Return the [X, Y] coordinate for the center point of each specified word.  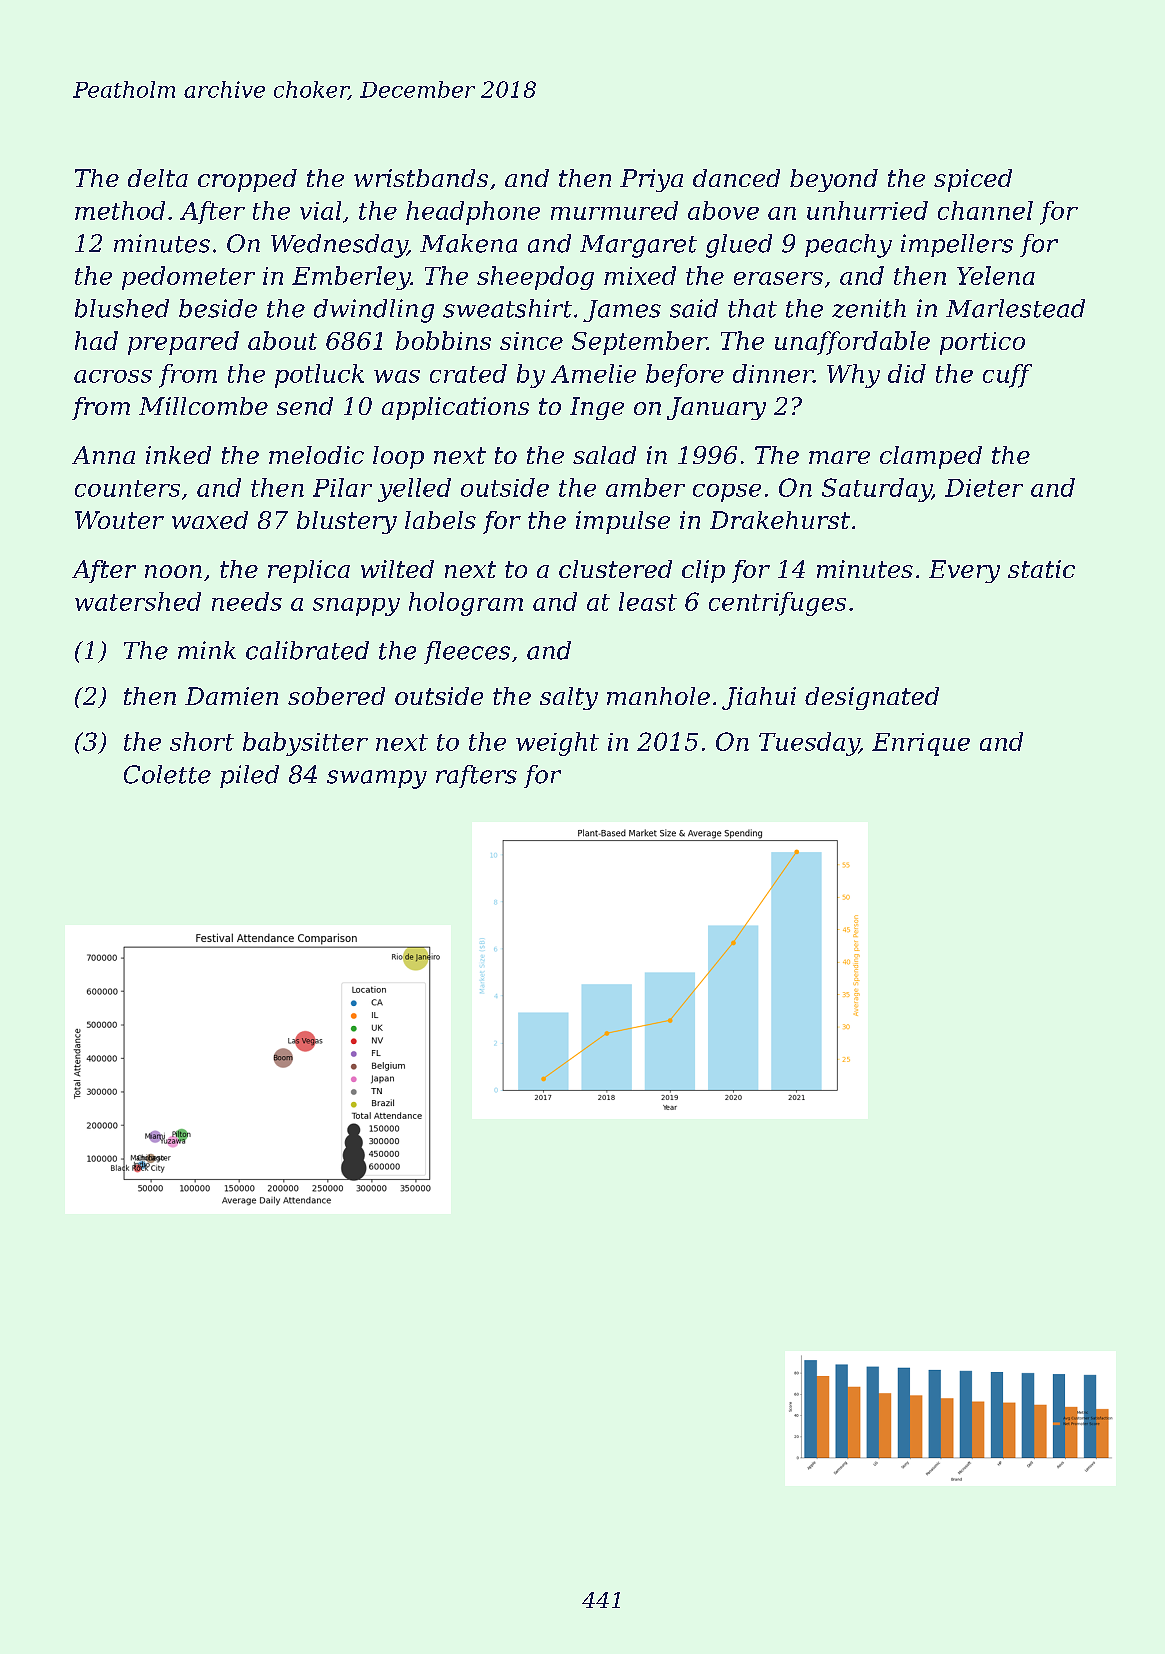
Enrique [921, 744]
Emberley [351, 278]
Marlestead [1015, 308]
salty [569, 698]
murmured [614, 210]
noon [173, 571]
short [202, 741]
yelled [414, 490]
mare [839, 457]
